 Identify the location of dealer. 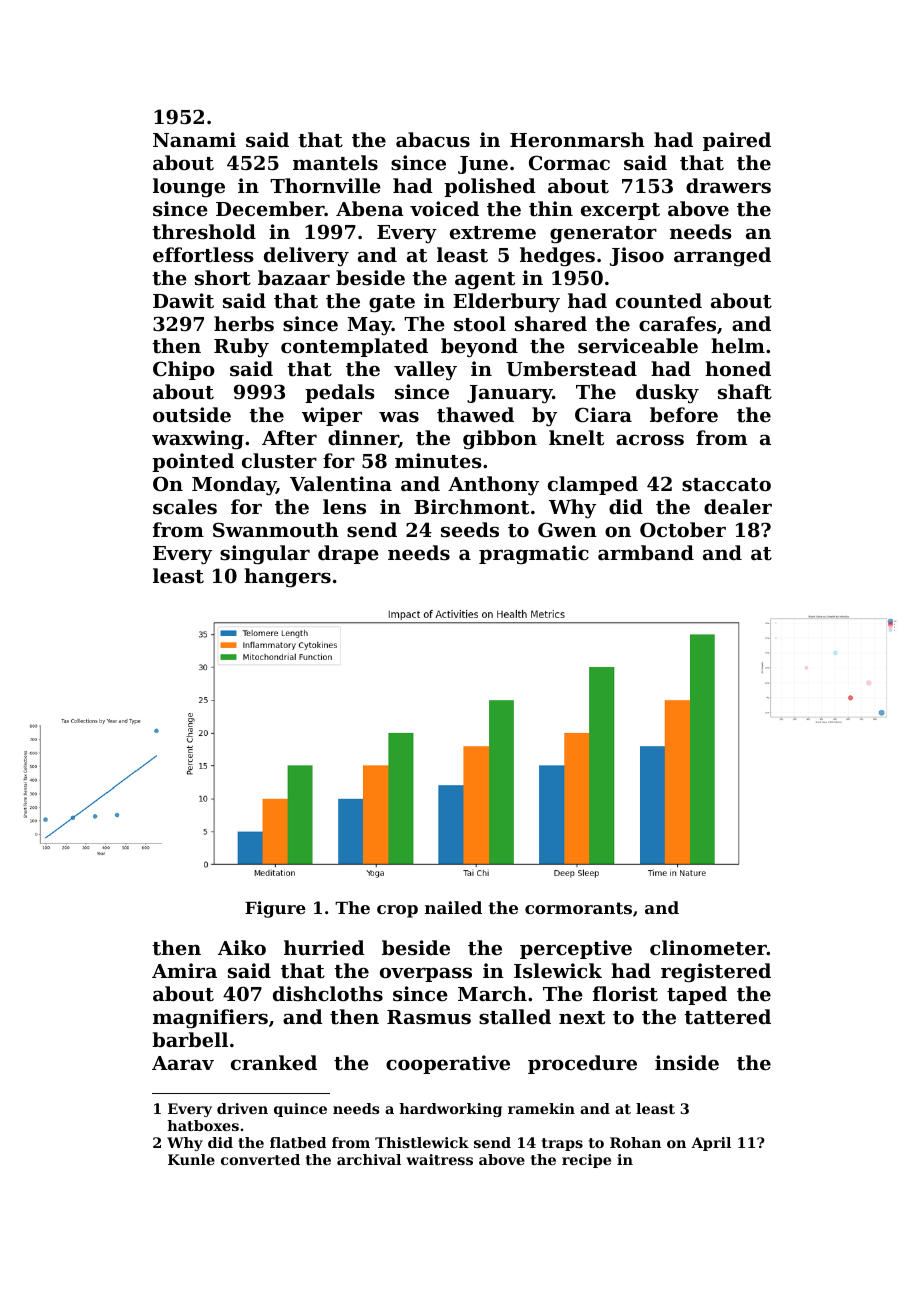
(738, 506).
